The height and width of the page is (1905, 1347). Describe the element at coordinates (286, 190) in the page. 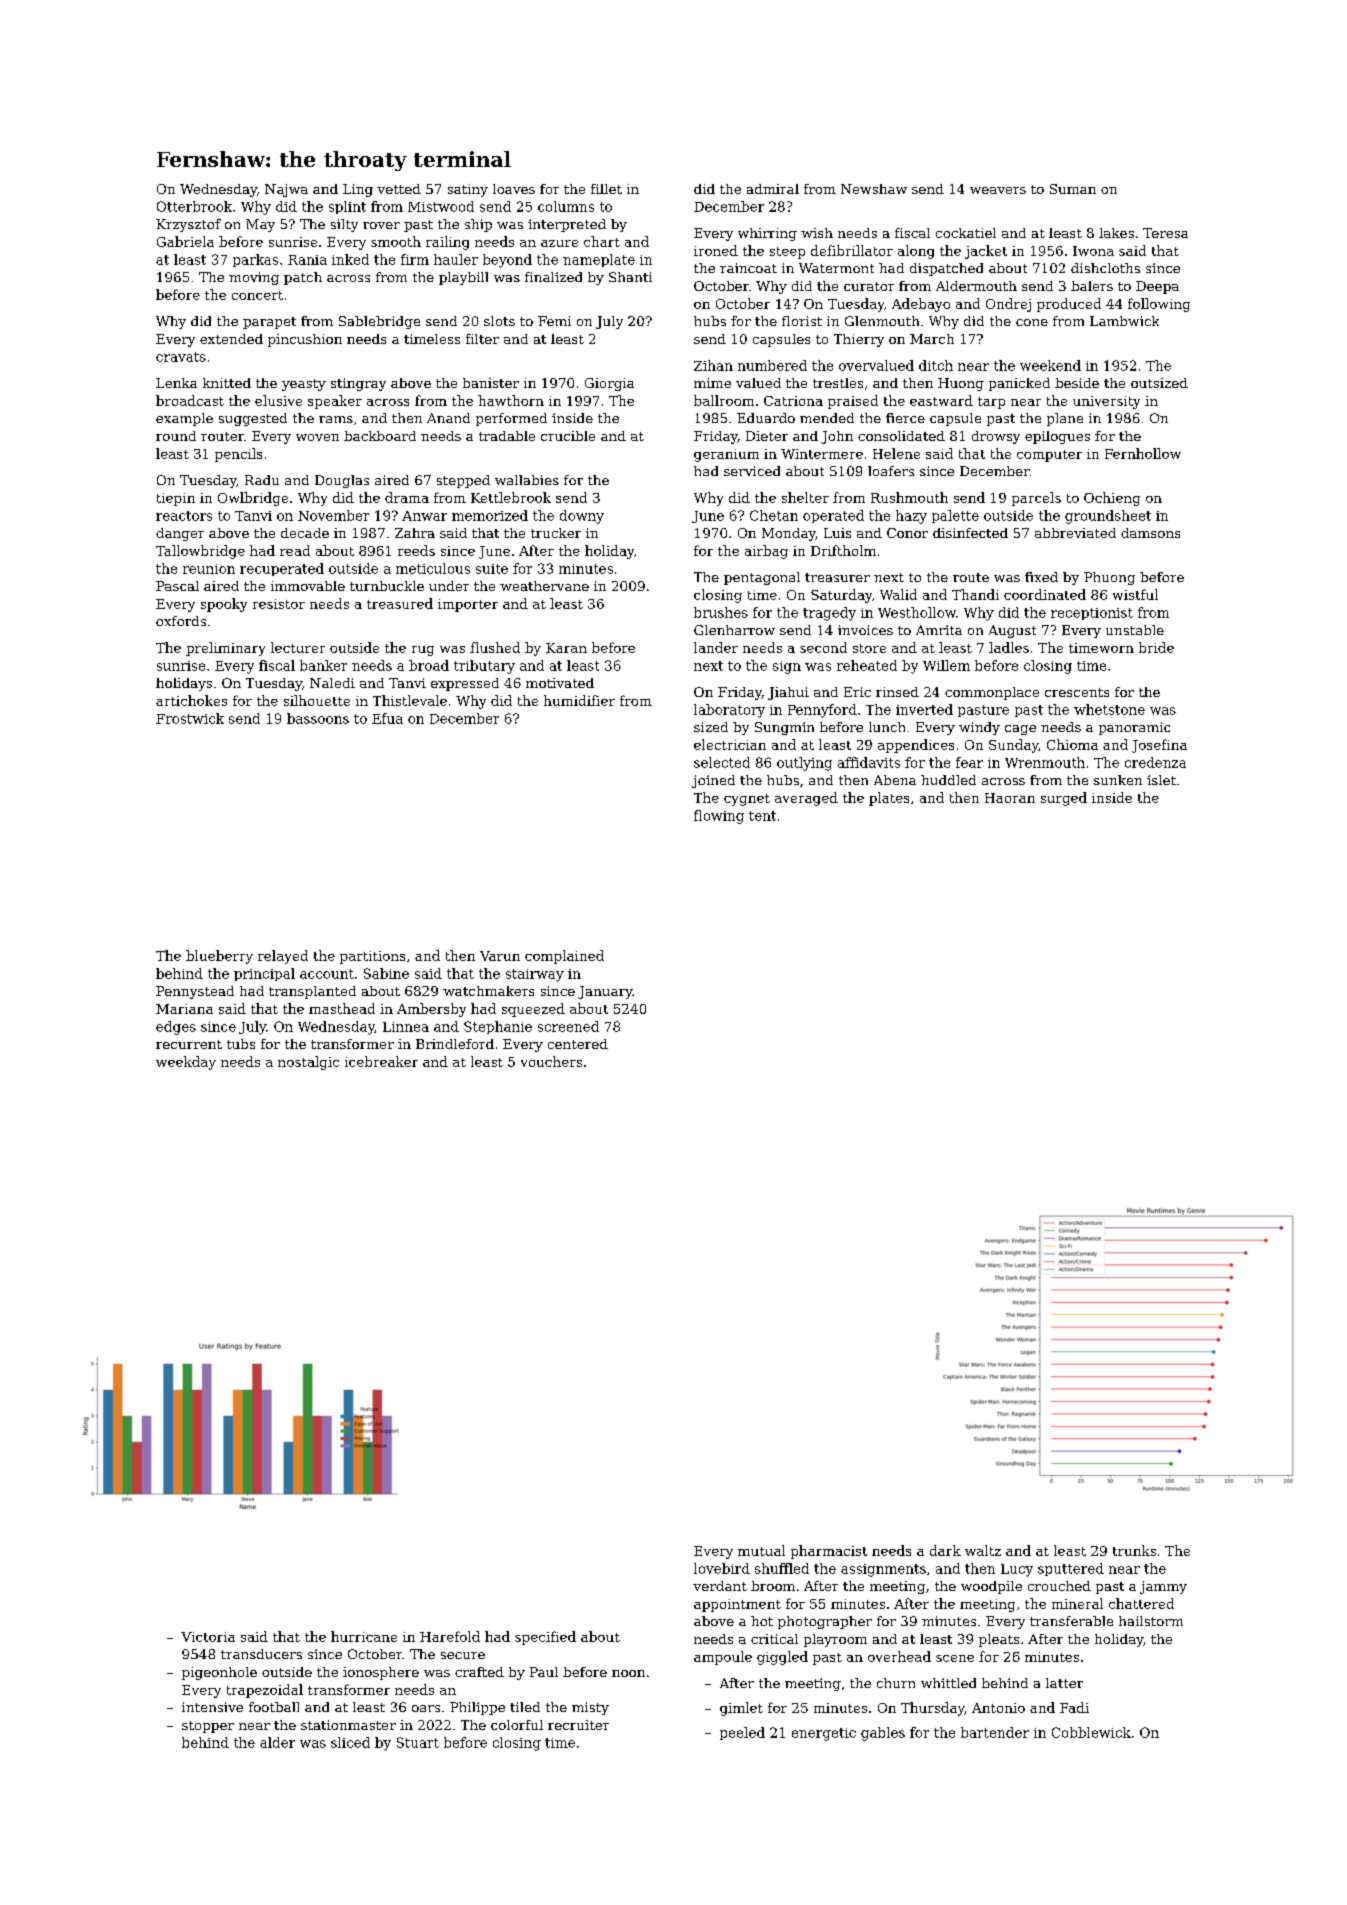

I see `Najwa` at that location.
